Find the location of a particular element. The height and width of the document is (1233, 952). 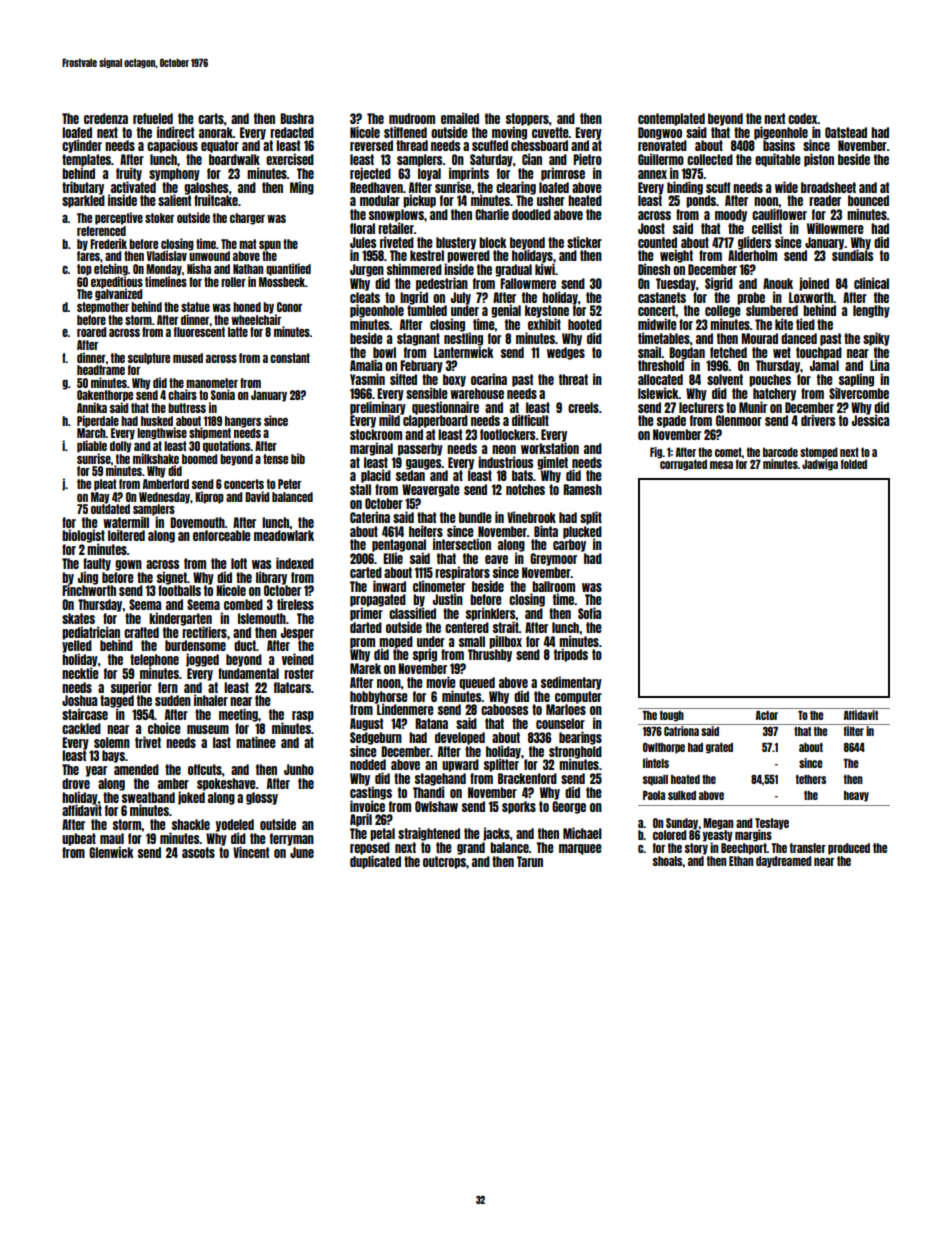

developed is located at coordinates (460, 738).
